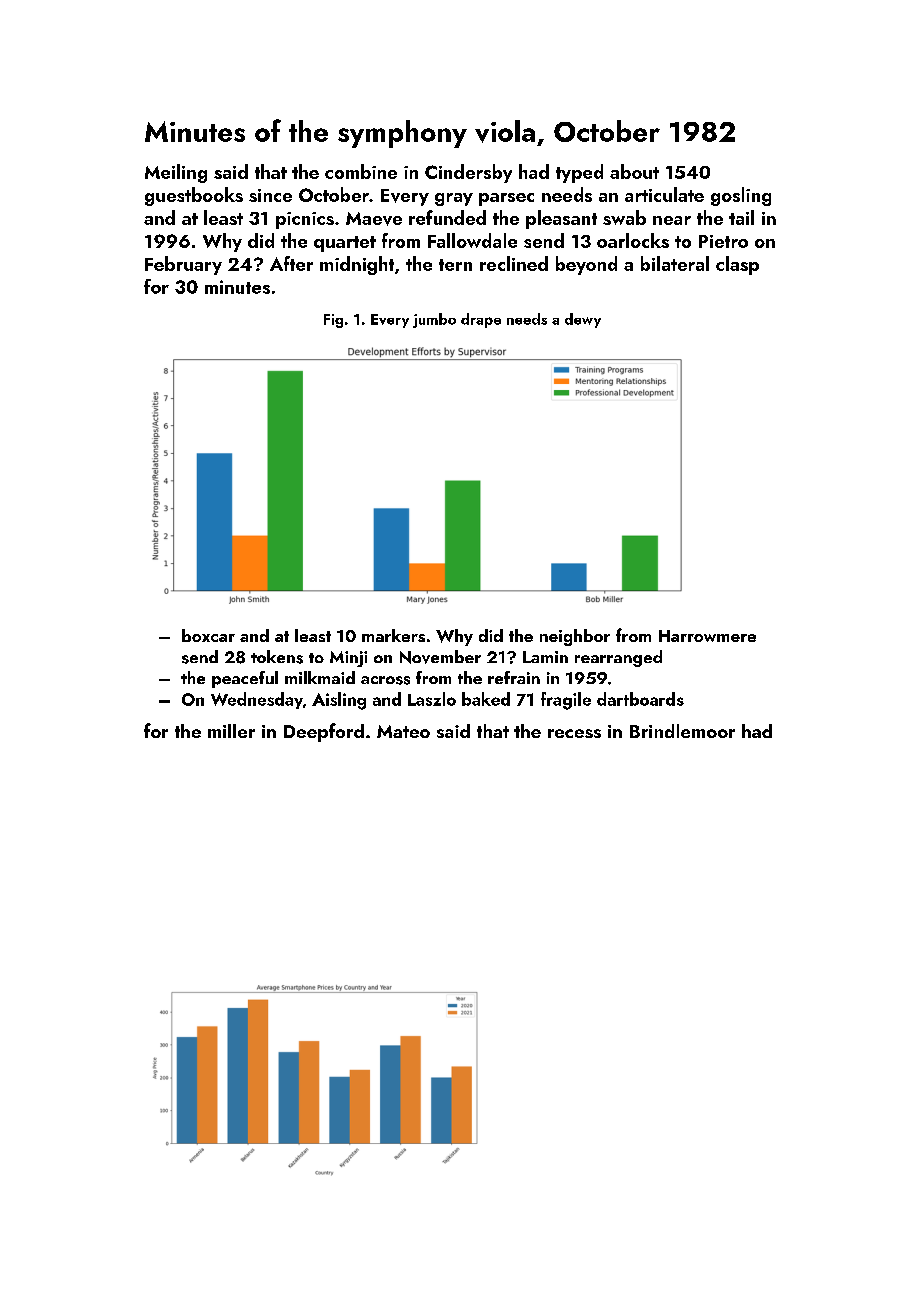 This document has width=924, height=1314. What do you see at coordinates (583, 320) in the document?
I see `dewy` at bounding box center [583, 320].
